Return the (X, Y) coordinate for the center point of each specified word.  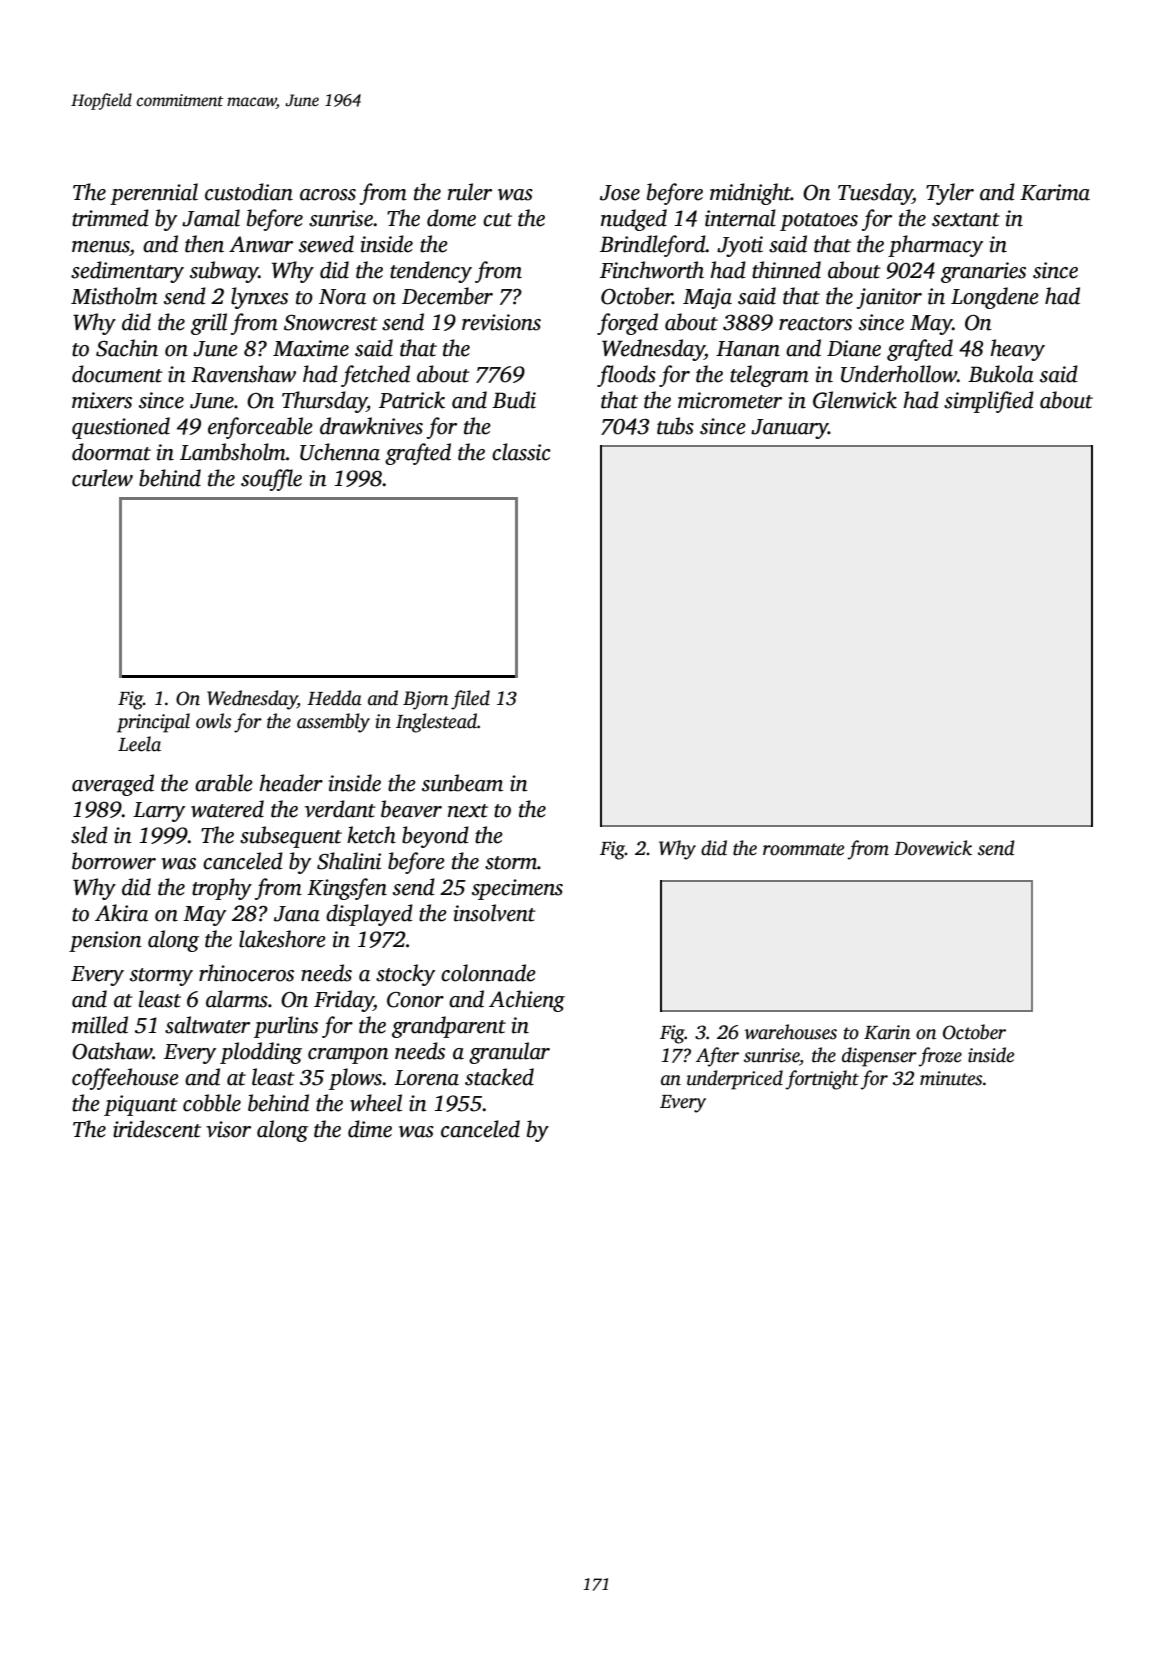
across (328, 195)
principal (153, 723)
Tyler (950, 194)
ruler (470, 192)
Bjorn (425, 700)
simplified (989, 402)
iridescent (157, 1129)
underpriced (735, 1080)
